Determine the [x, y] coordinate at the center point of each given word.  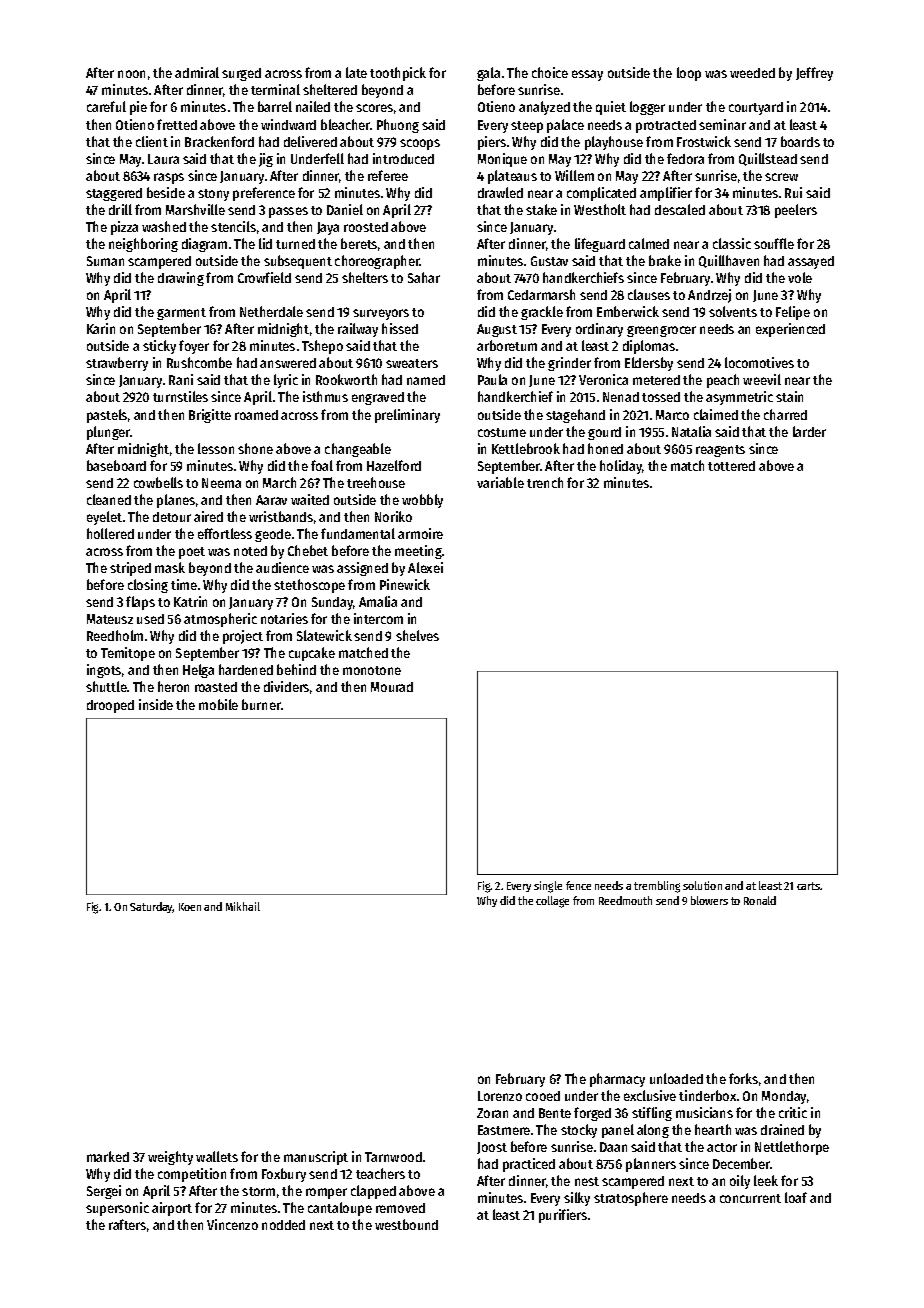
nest [587, 1181]
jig [266, 160]
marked [108, 1156]
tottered [731, 466]
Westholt [600, 209]
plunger [108, 433]
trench [545, 482]
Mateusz [110, 619]
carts [809, 886]
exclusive [650, 1095]
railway [358, 330]
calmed [649, 243]
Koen [190, 907]
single [548, 887]
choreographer [377, 262]
